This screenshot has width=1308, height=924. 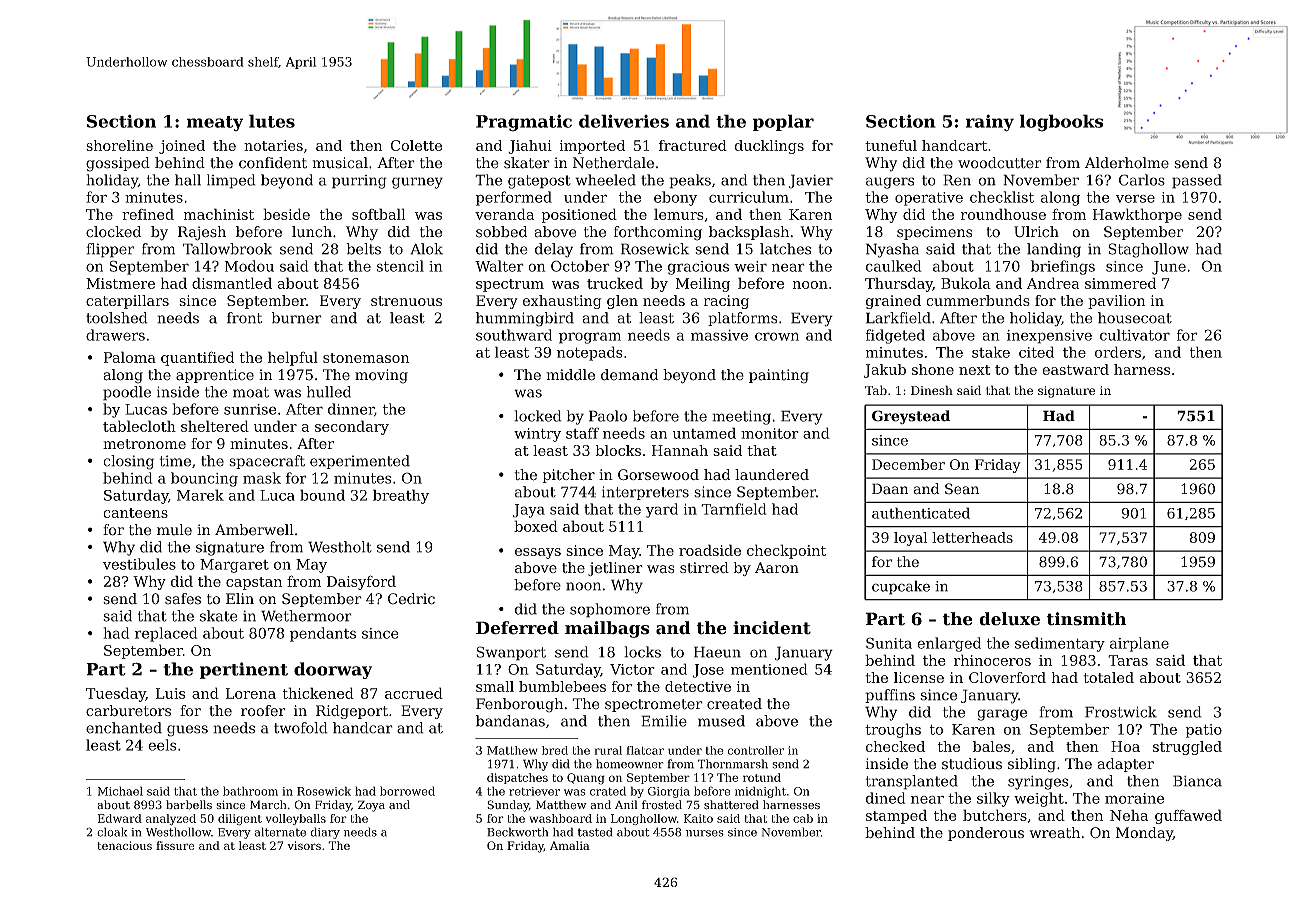 I want to click on flipper, so click(x=110, y=250).
